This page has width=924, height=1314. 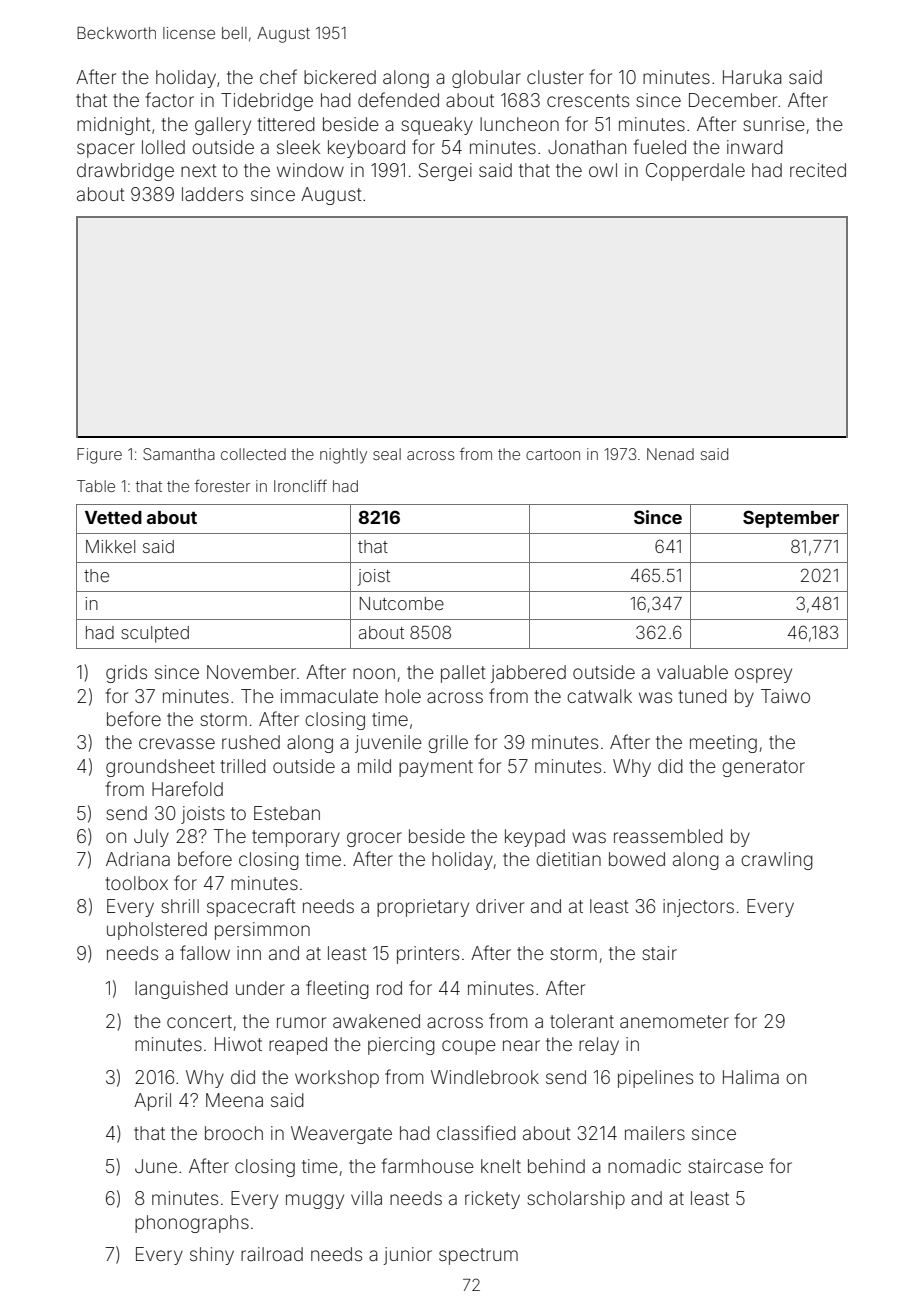 I want to click on cartoon, so click(x=553, y=454).
